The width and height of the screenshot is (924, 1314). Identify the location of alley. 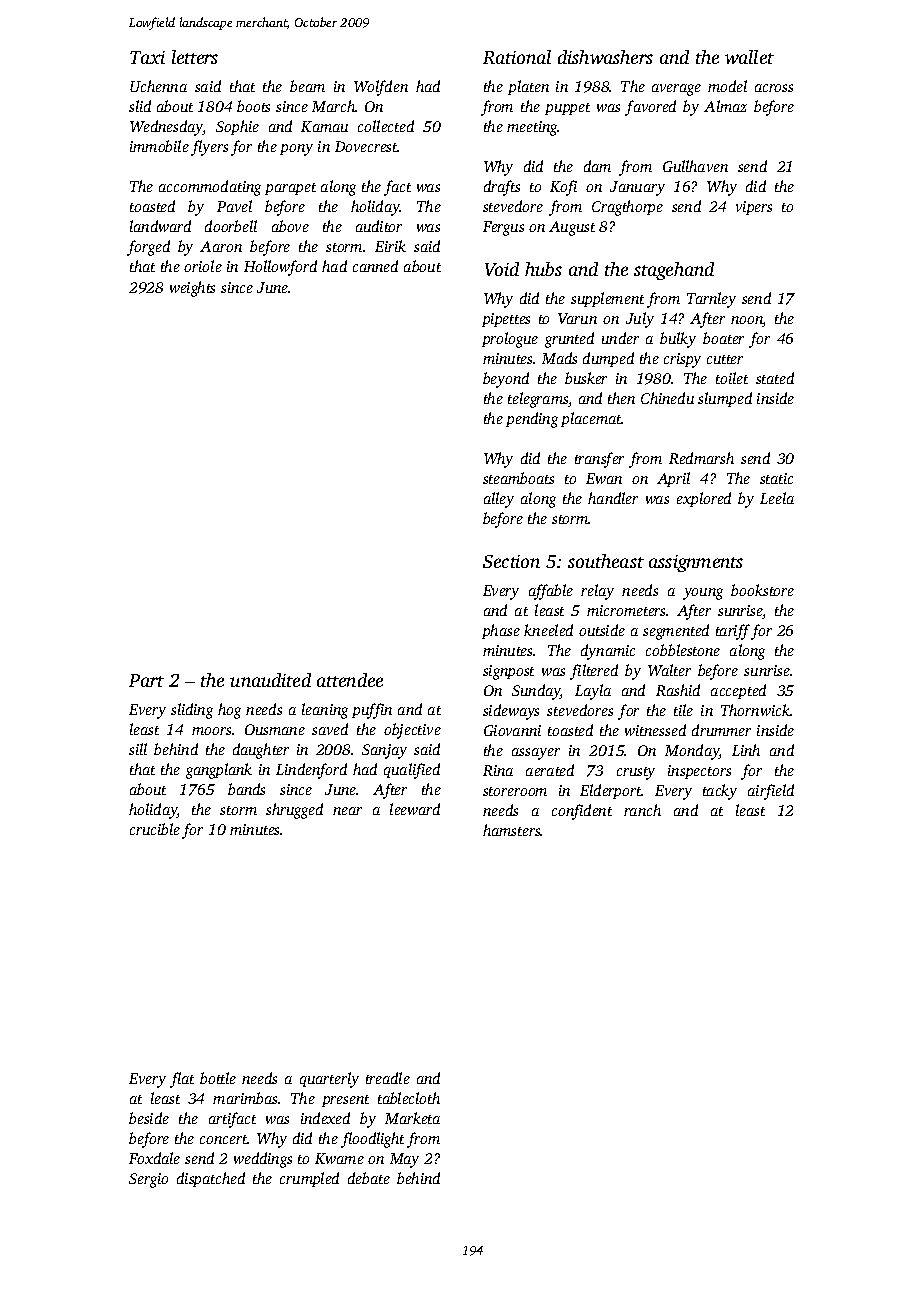
(499, 500).
